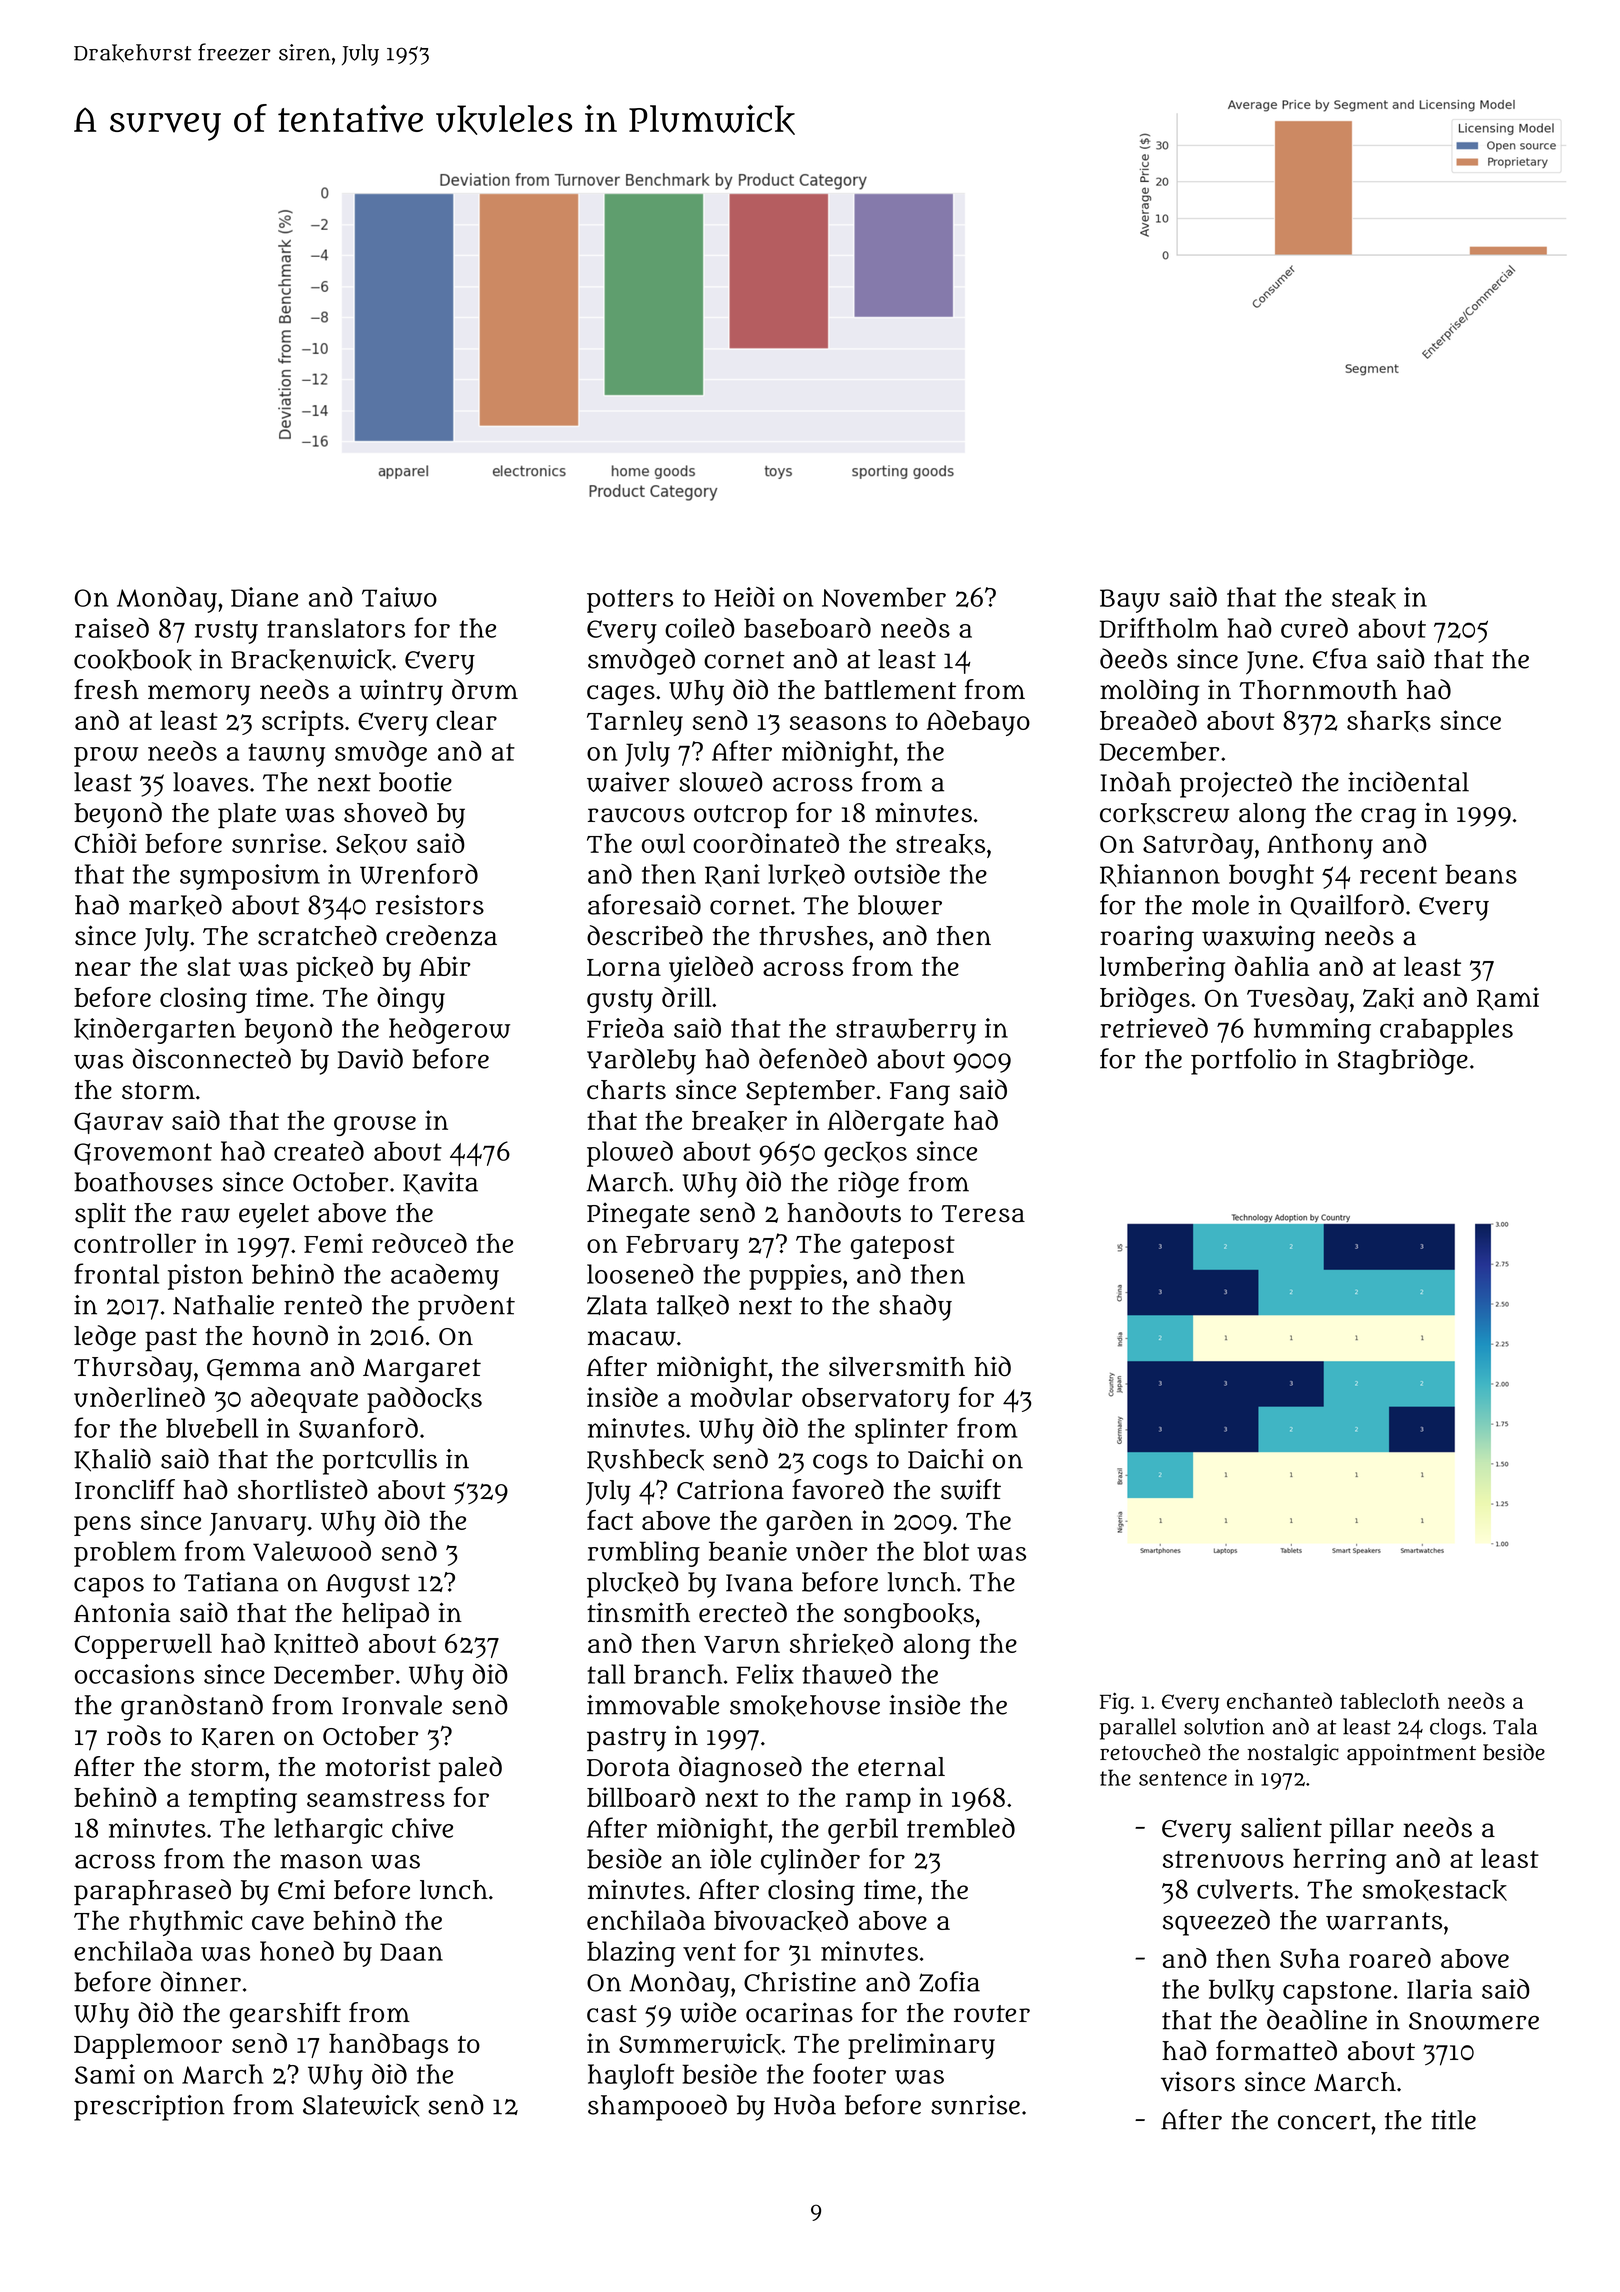 The width and height of the screenshot is (1620, 2292). What do you see at coordinates (992, 2014) in the screenshot?
I see `router` at bounding box center [992, 2014].
